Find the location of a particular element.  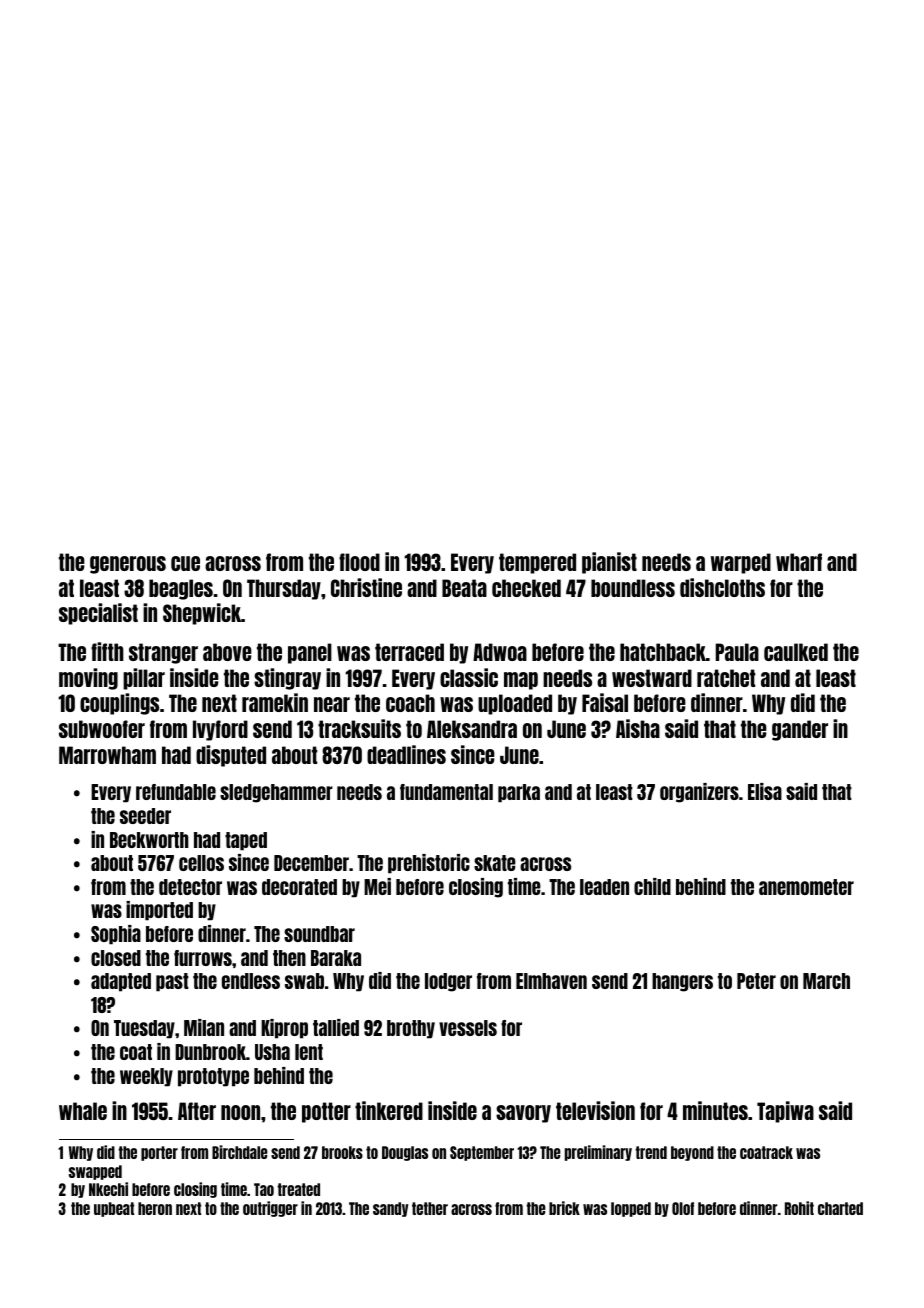

caulked is located at coordinates (796, 652).
